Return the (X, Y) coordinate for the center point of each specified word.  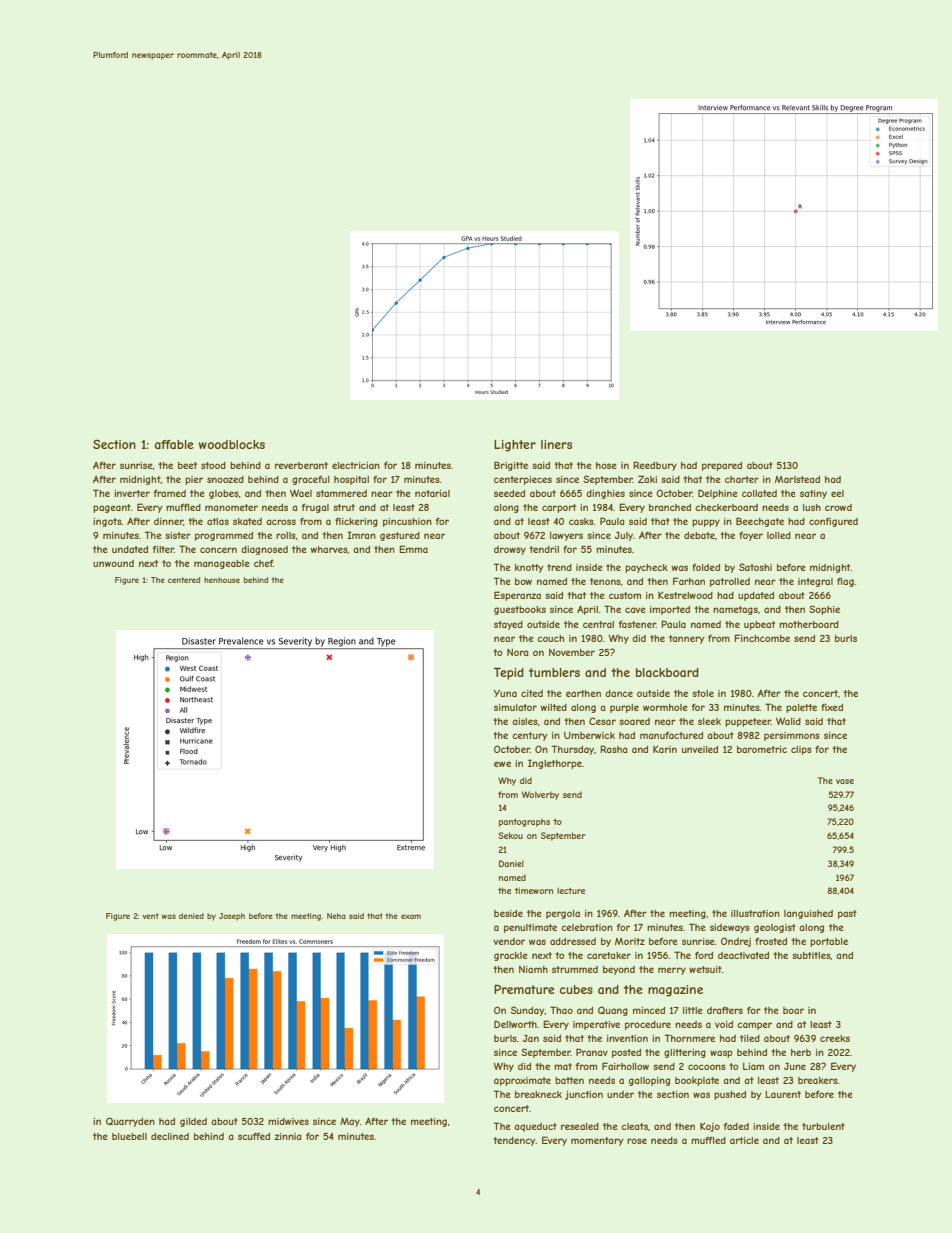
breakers (818, 1080)
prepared (722, 466)
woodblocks (232, 444)
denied (191, 916)
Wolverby (540, 795)
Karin (665, 749)
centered (184, 580)
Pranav (592, 1052)
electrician (356, 465)
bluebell (129, 1136)
